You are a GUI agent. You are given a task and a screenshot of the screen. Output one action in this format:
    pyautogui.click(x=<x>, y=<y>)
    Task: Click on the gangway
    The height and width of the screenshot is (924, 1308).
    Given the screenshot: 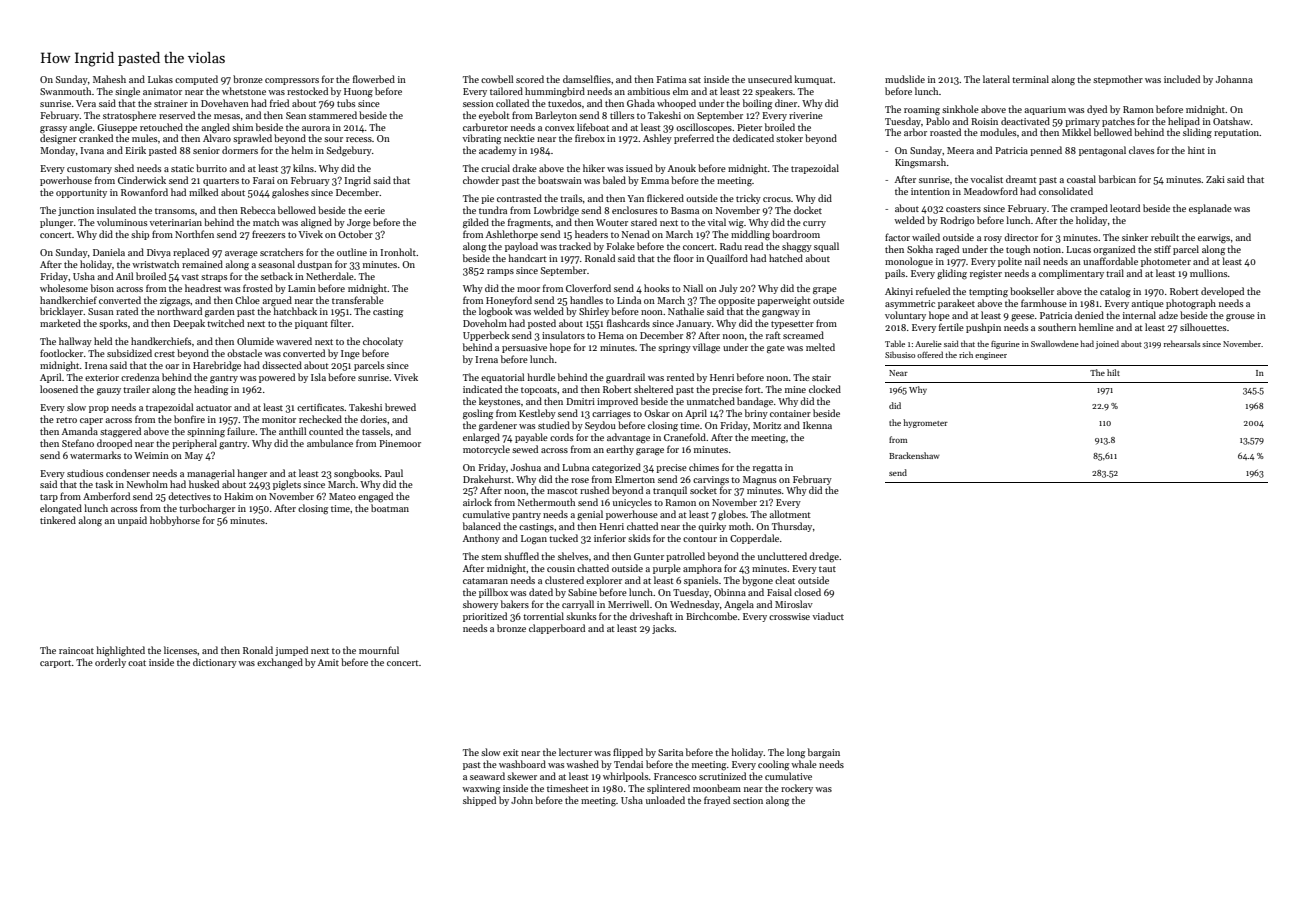 What is the action you would take?
    pyautogui.click(x=781, y=314)
